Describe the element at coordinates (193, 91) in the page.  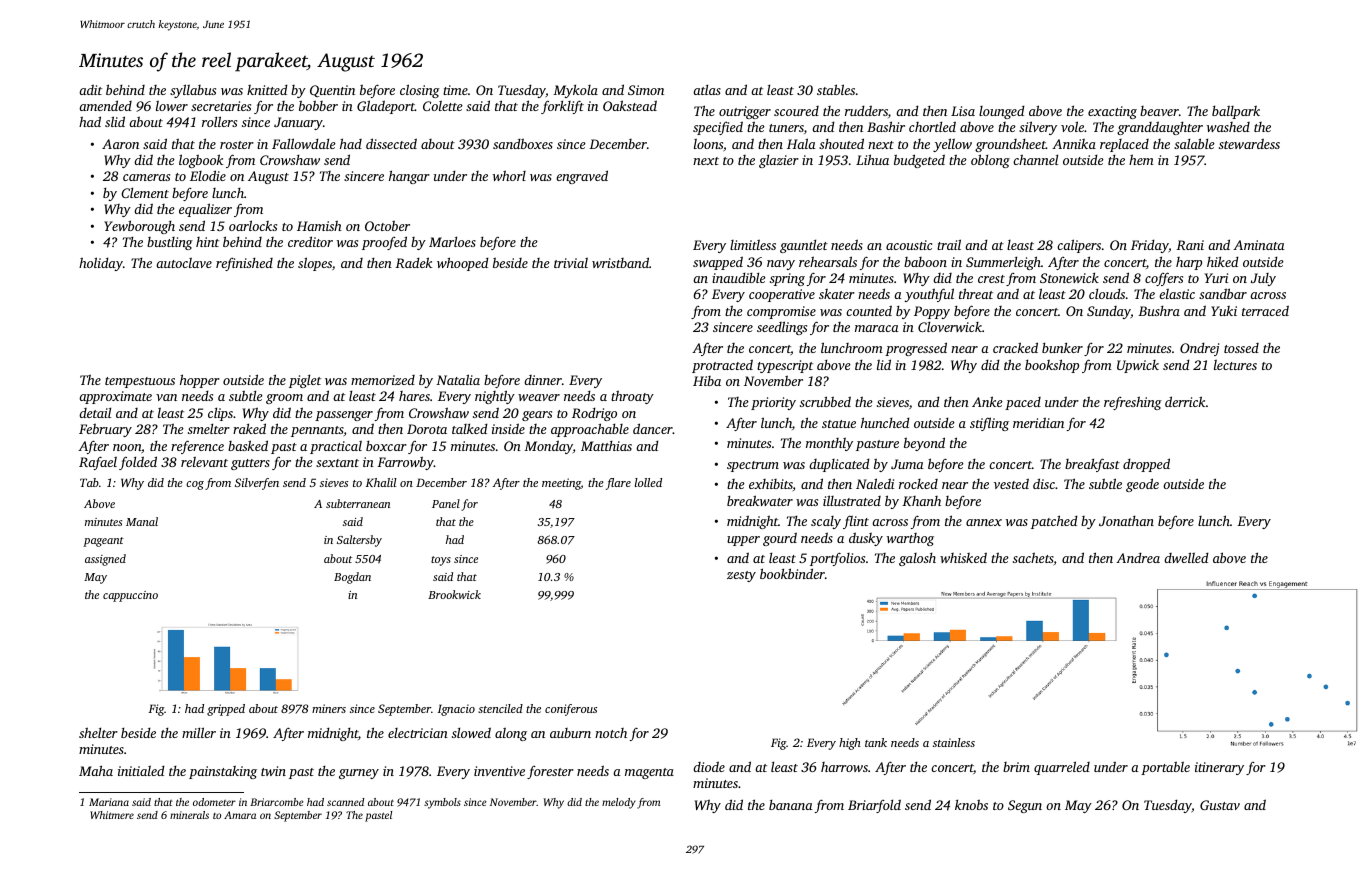
I see `syllabus` at that location.
